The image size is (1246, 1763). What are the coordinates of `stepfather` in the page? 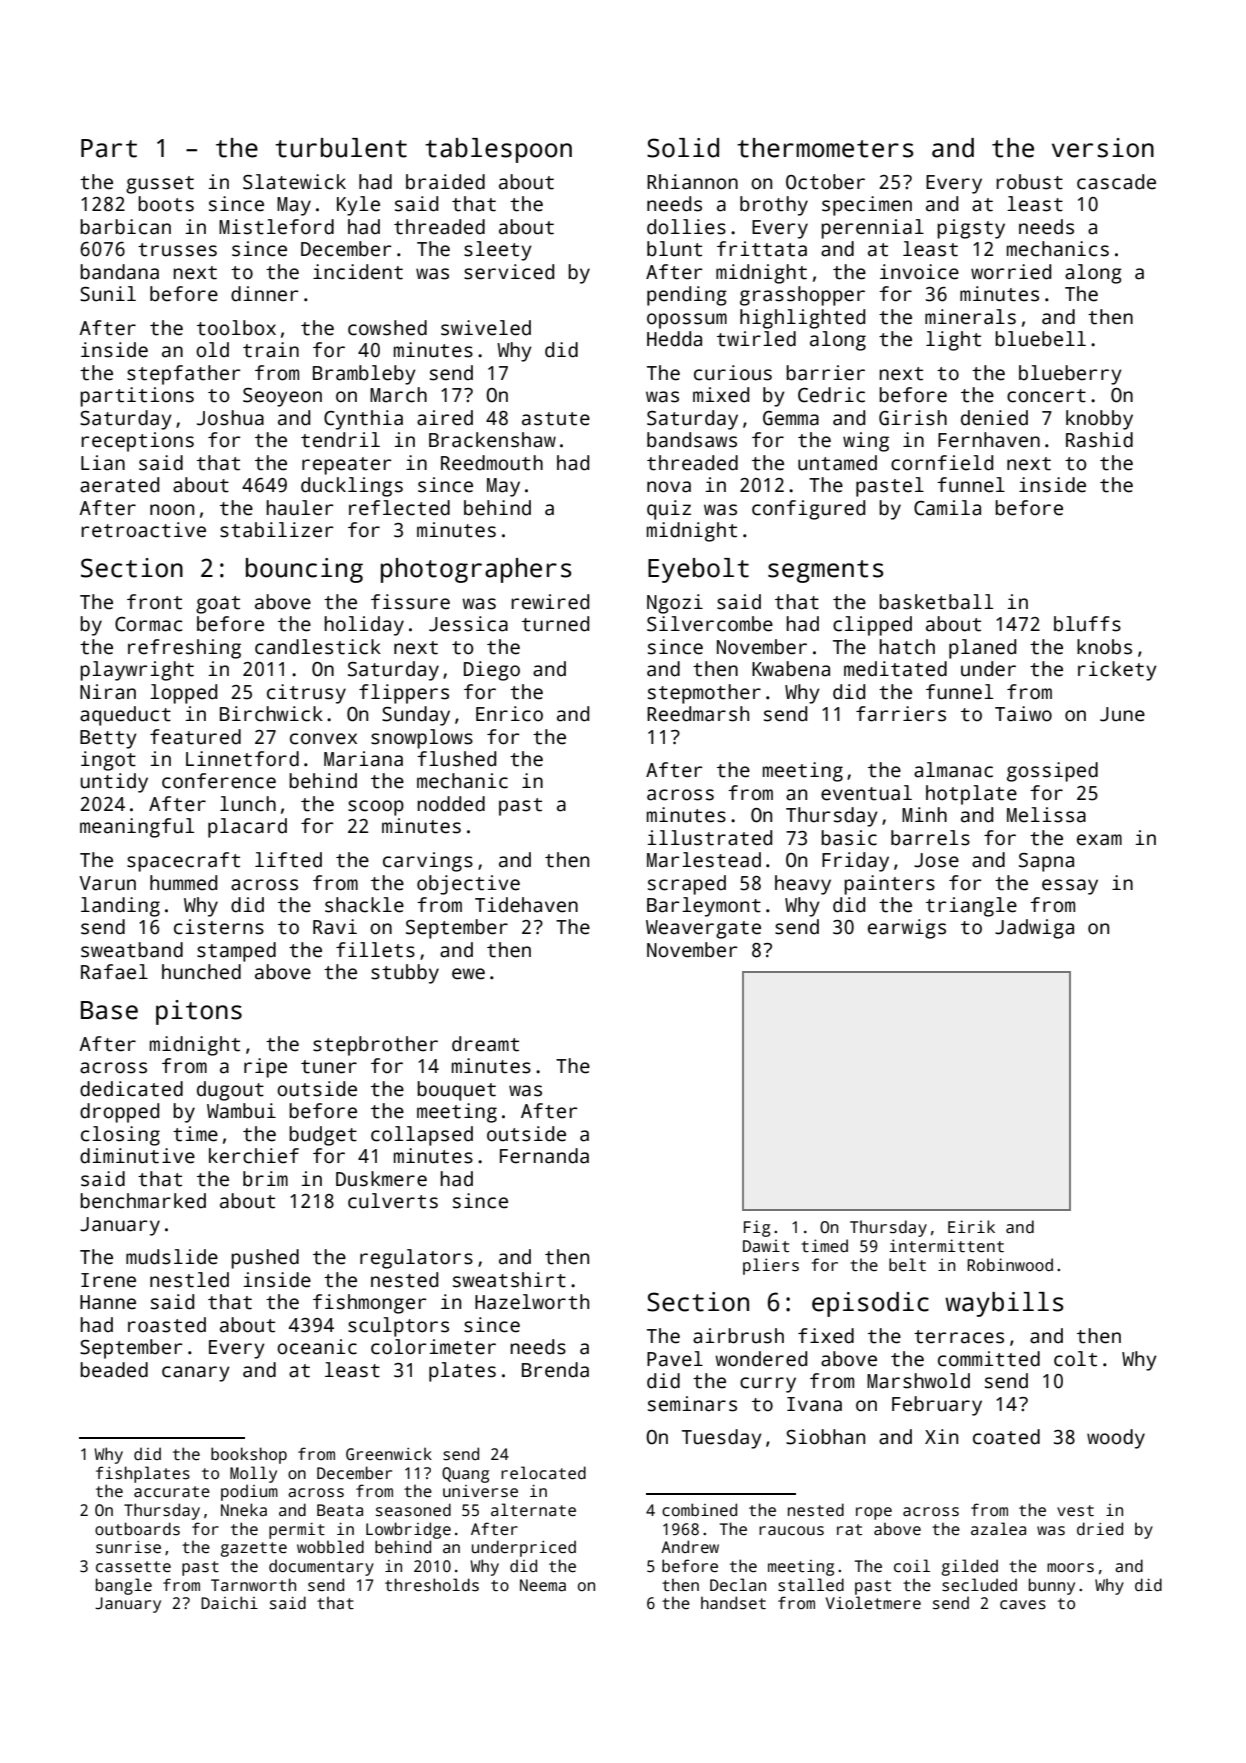 It's located at (183, 375).
